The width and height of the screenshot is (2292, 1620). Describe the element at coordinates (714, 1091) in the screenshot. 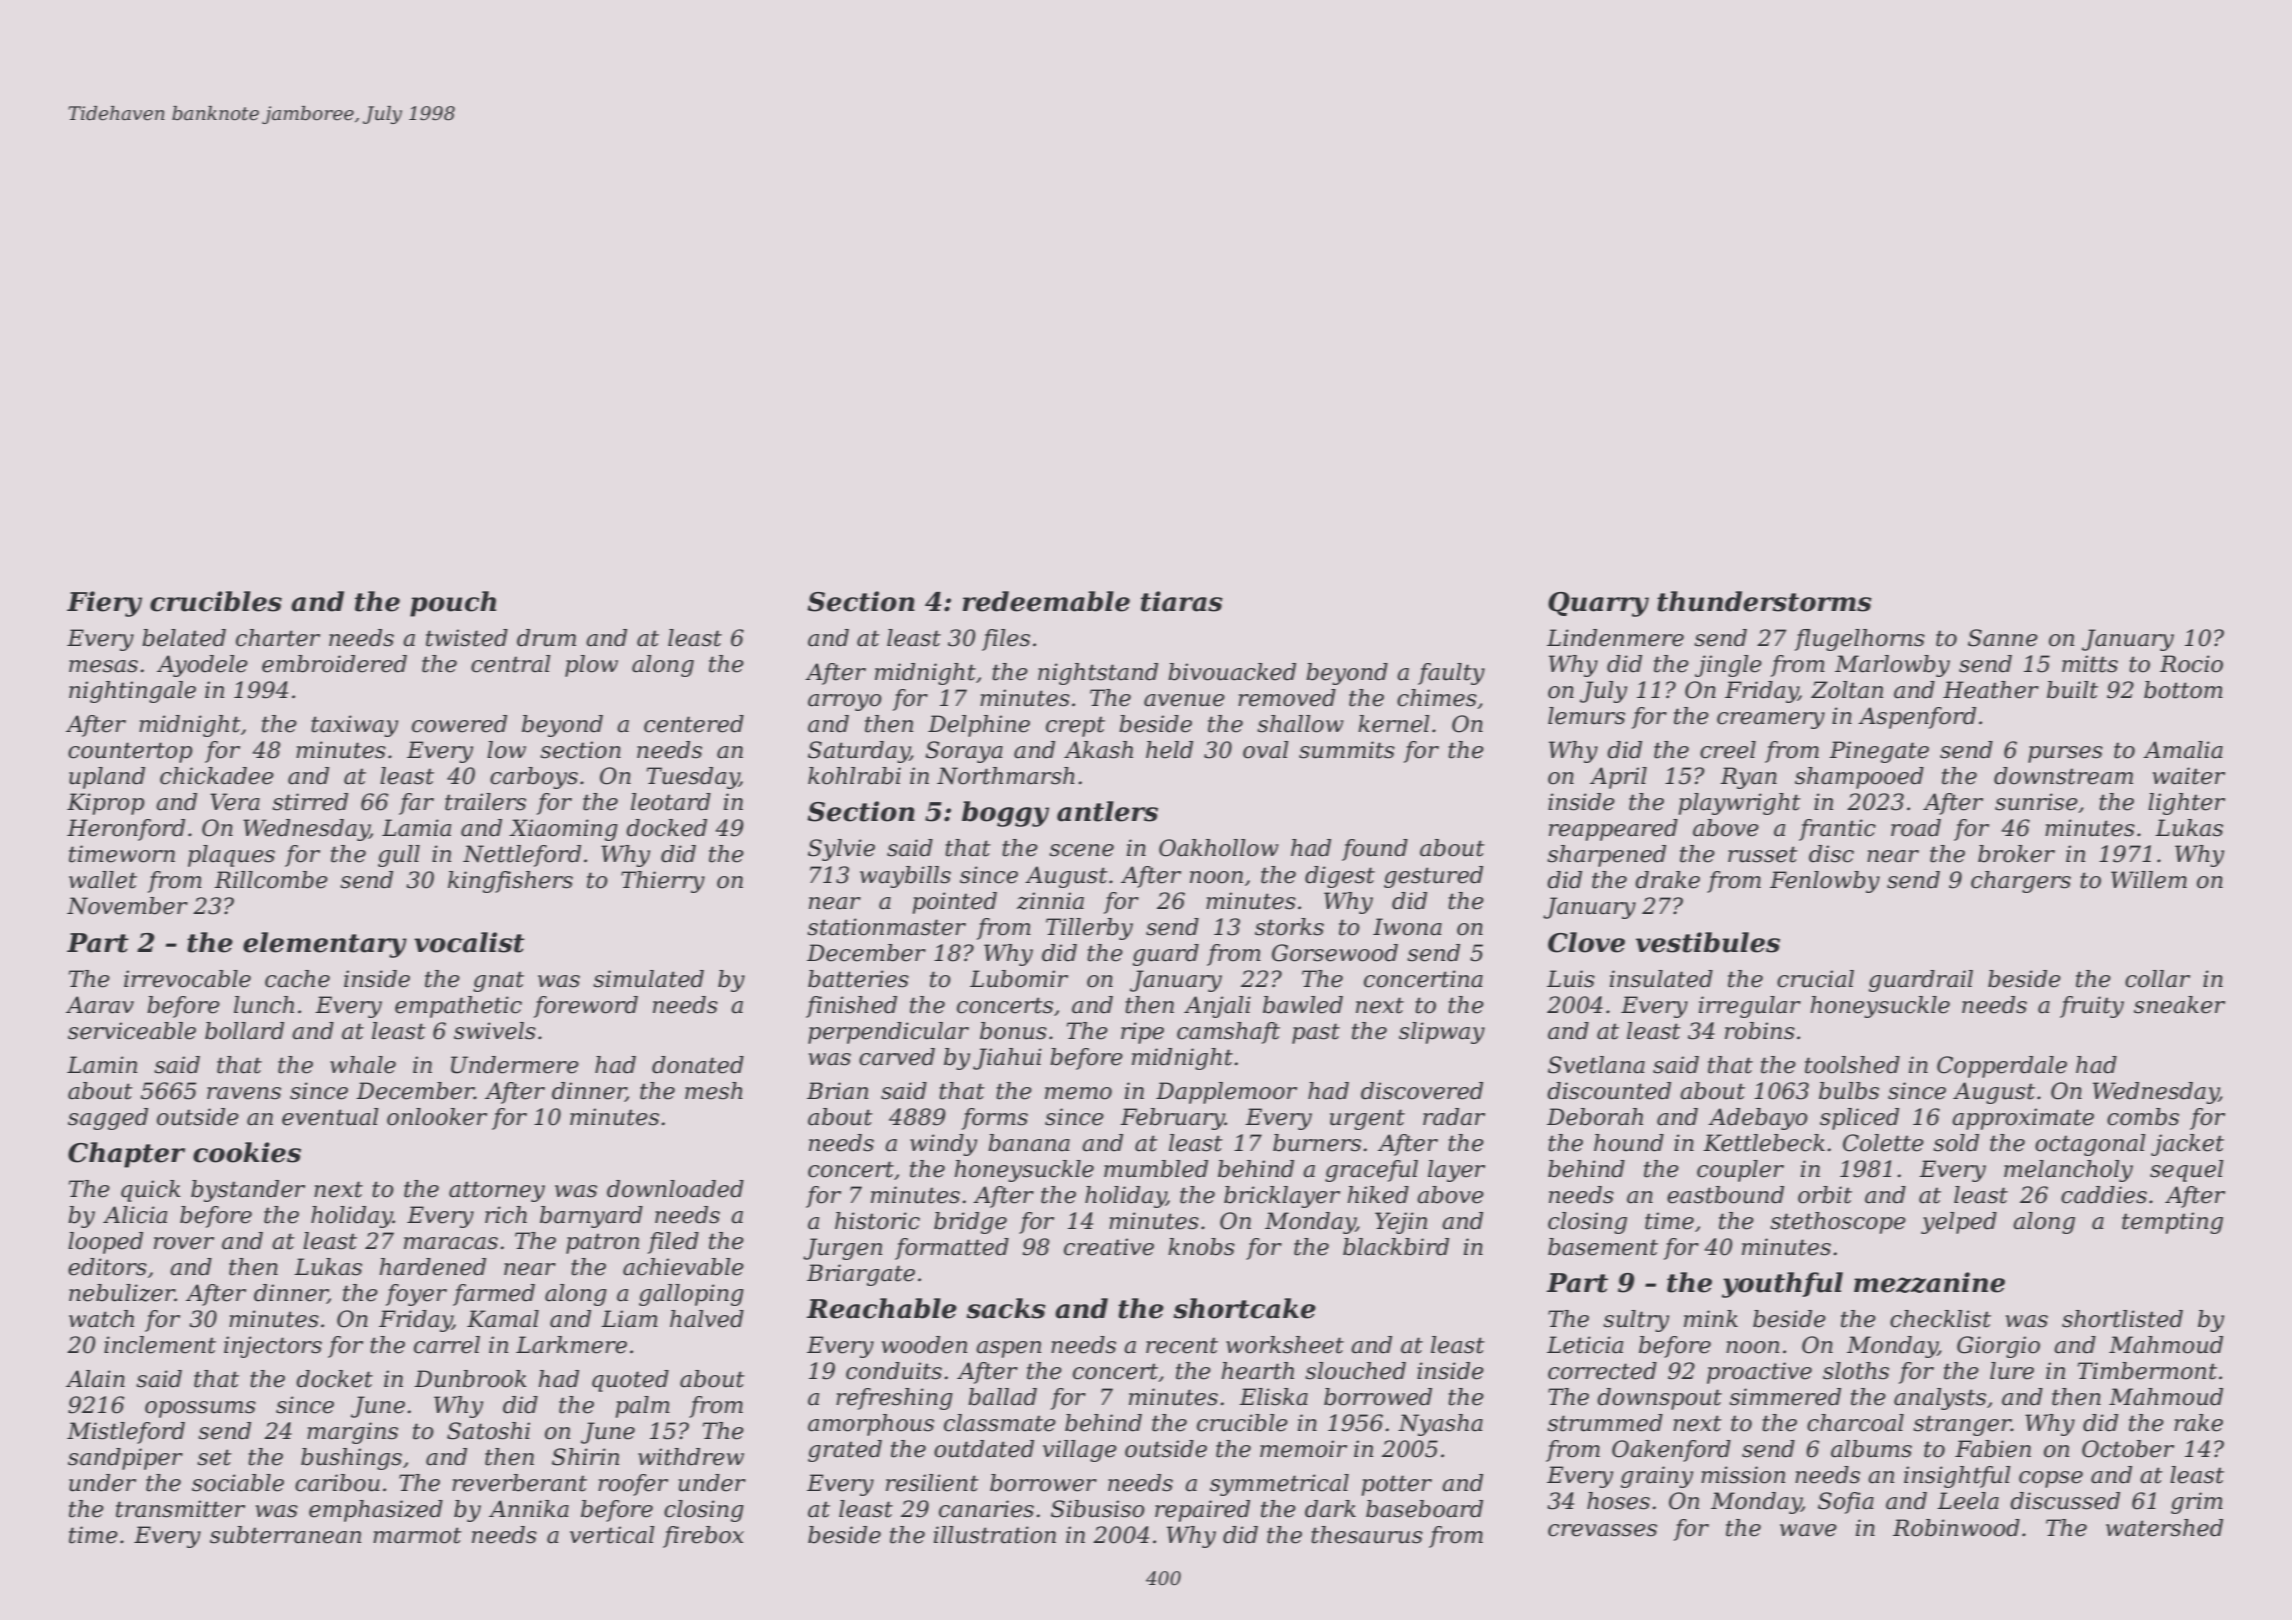

I see `mesh` at that location.
